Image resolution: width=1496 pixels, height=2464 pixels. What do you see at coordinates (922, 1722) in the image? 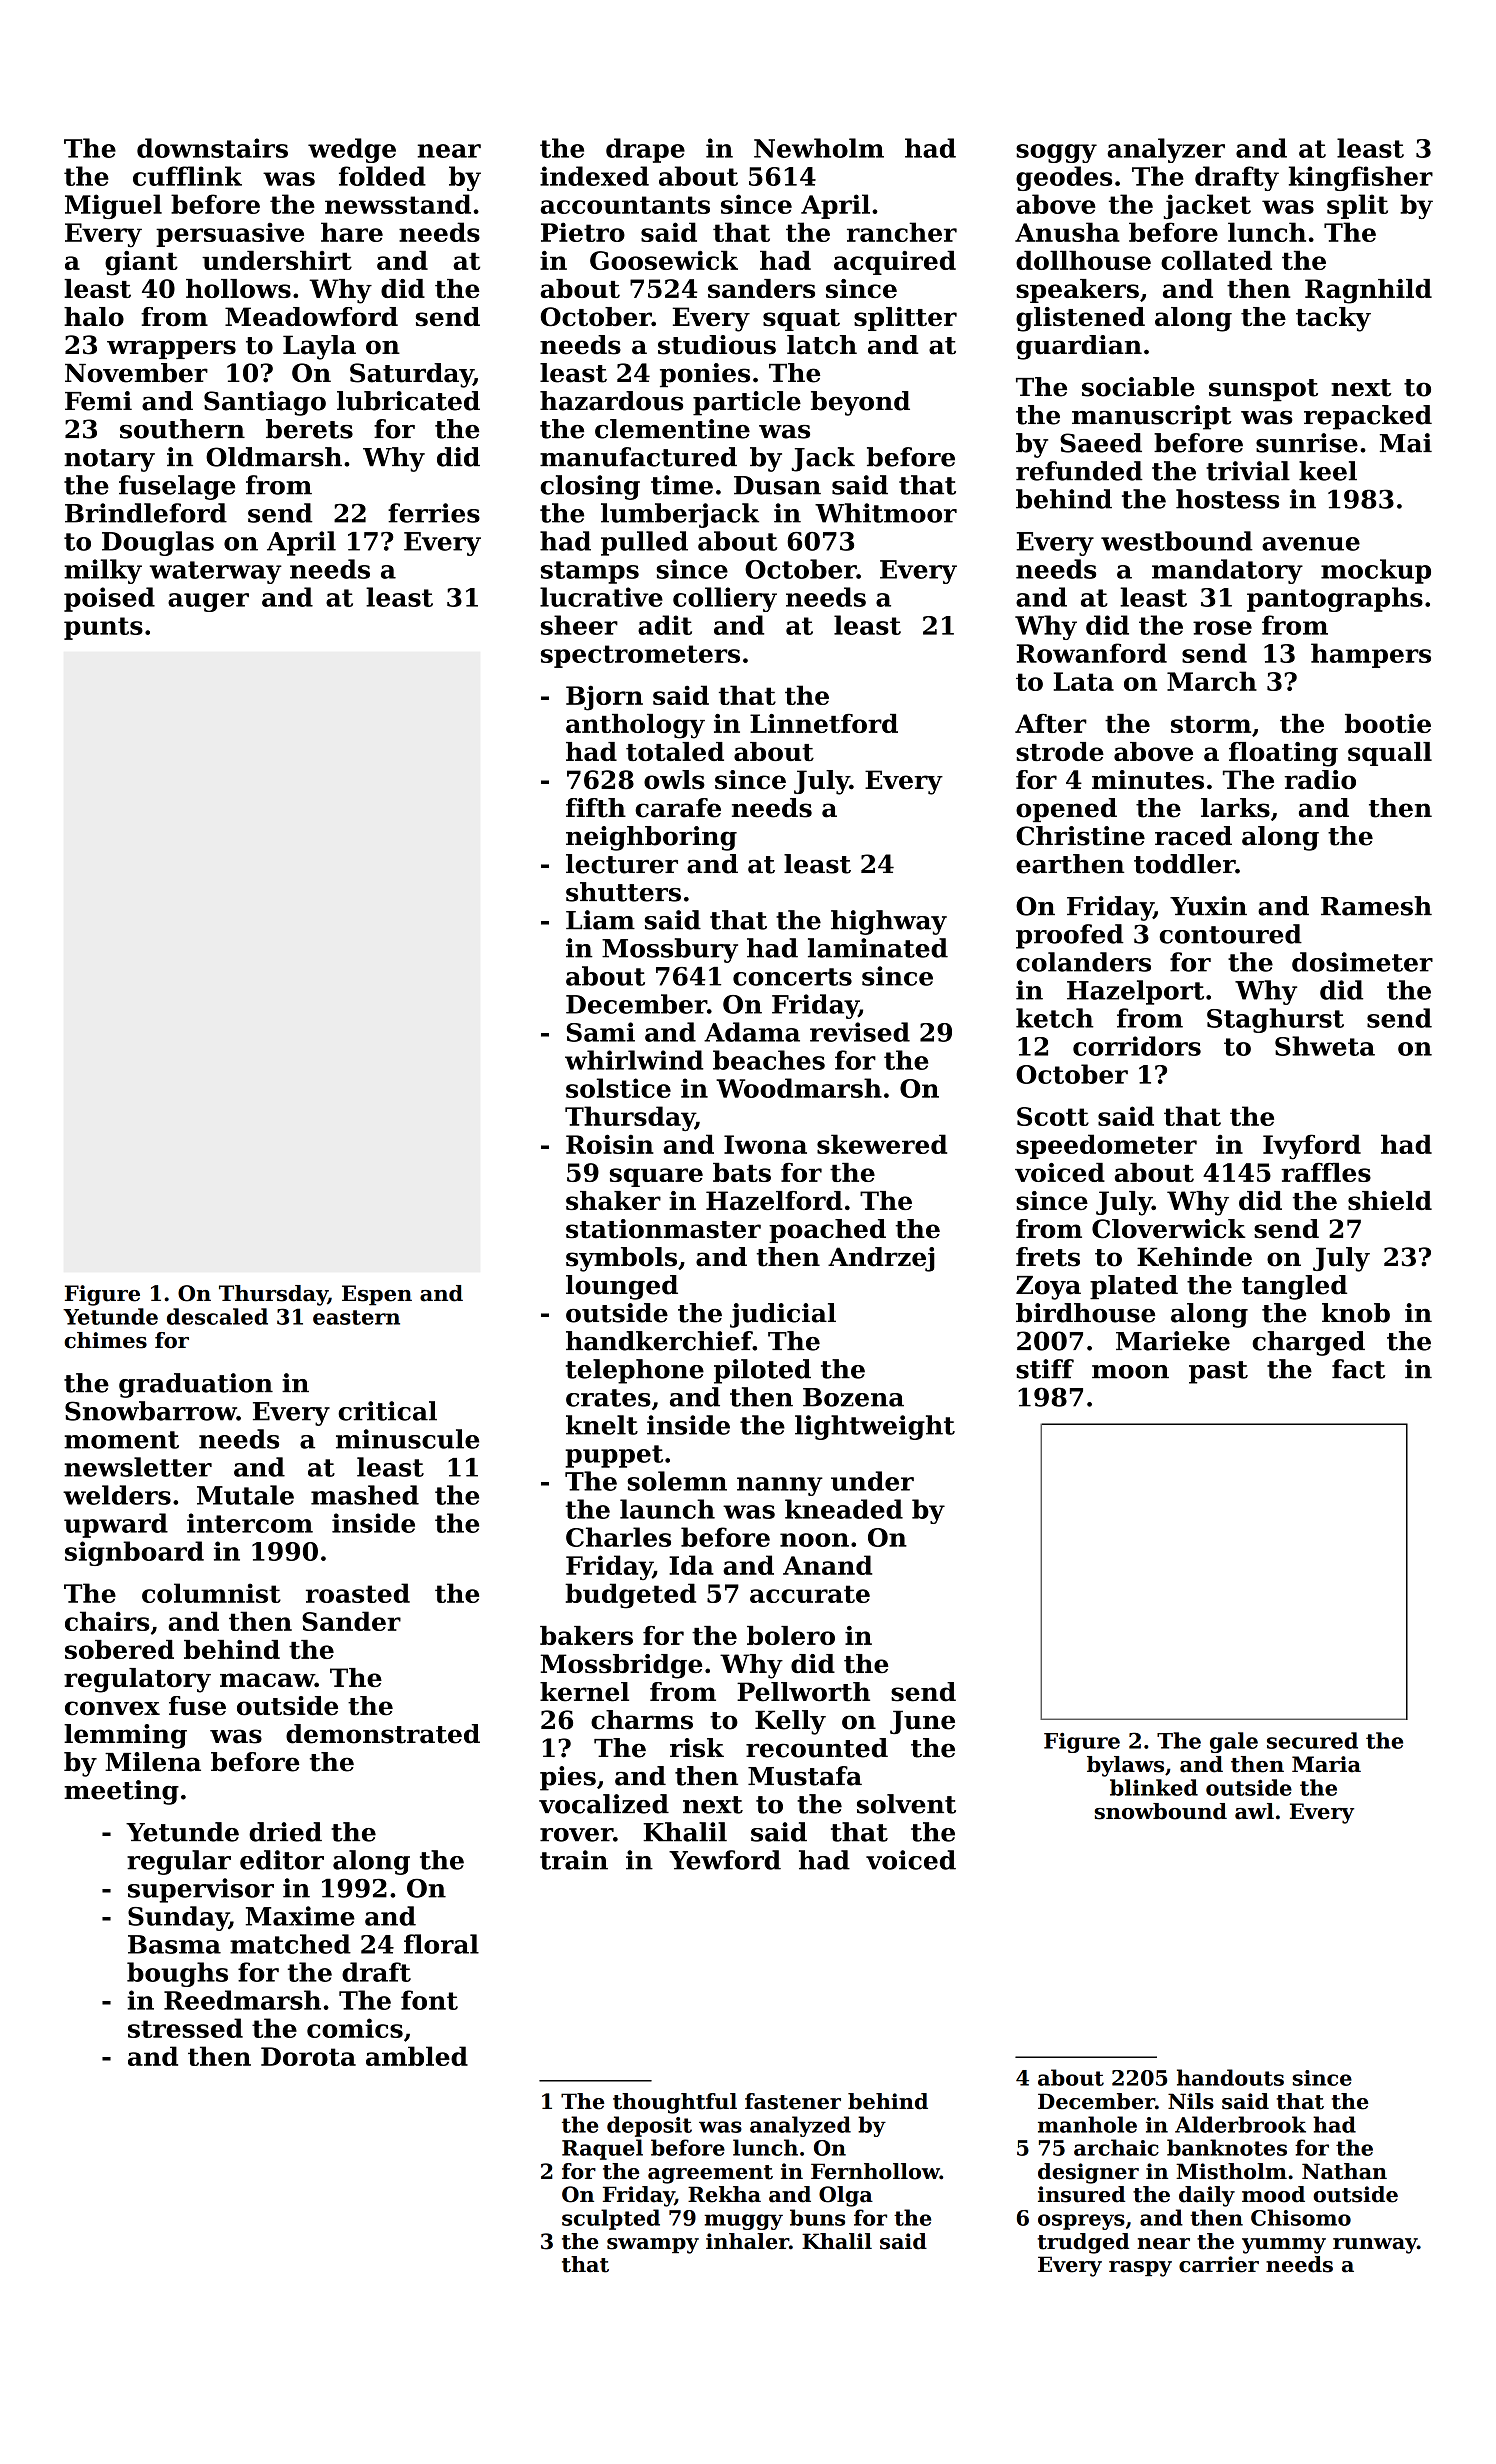
I see `June` at bounding box center [922, 1722].
